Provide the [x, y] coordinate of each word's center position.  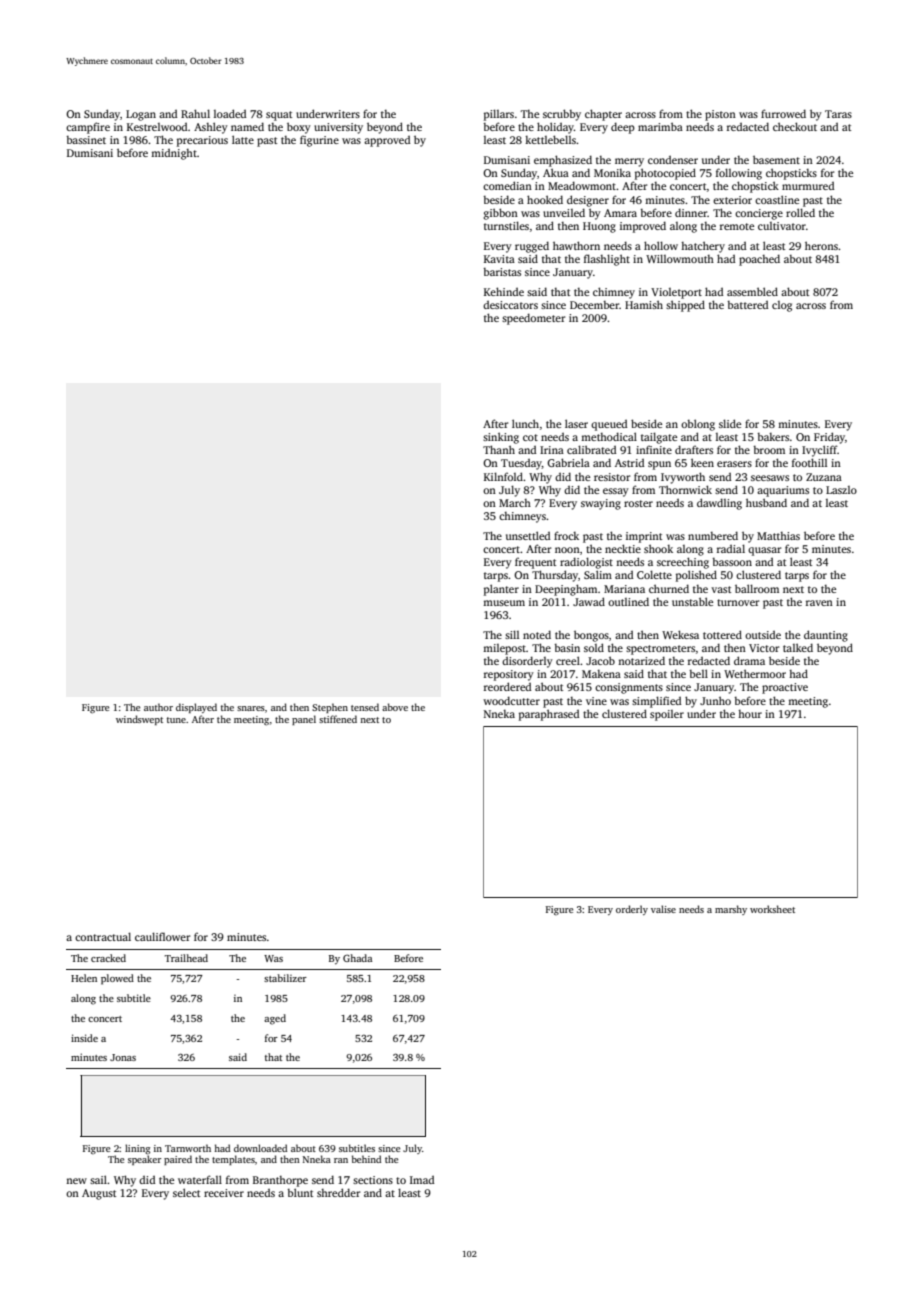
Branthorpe [280, 1181]
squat [279, 116]
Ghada [357, 958]
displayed [196, 708]
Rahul [195, 113]
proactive [785, 688]
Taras [838, 114]
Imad [422, 1180]
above [395, 707]
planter [501, 590]
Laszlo [841, 490]
